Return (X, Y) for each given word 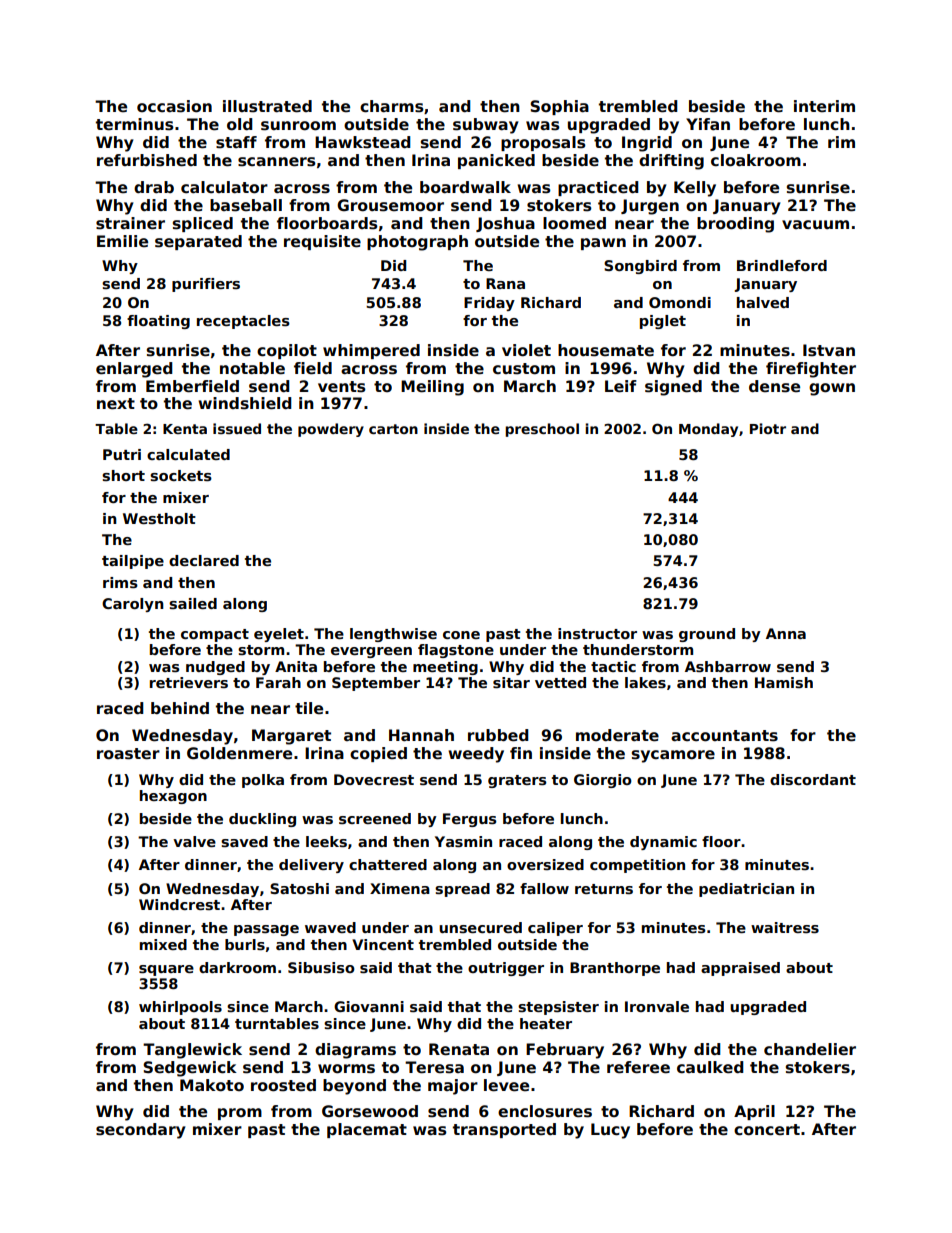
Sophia (559, 107)
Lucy (610, 1131)
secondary (140, 1131)
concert (767, 1130)
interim (824, 106)
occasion (174, 106)
